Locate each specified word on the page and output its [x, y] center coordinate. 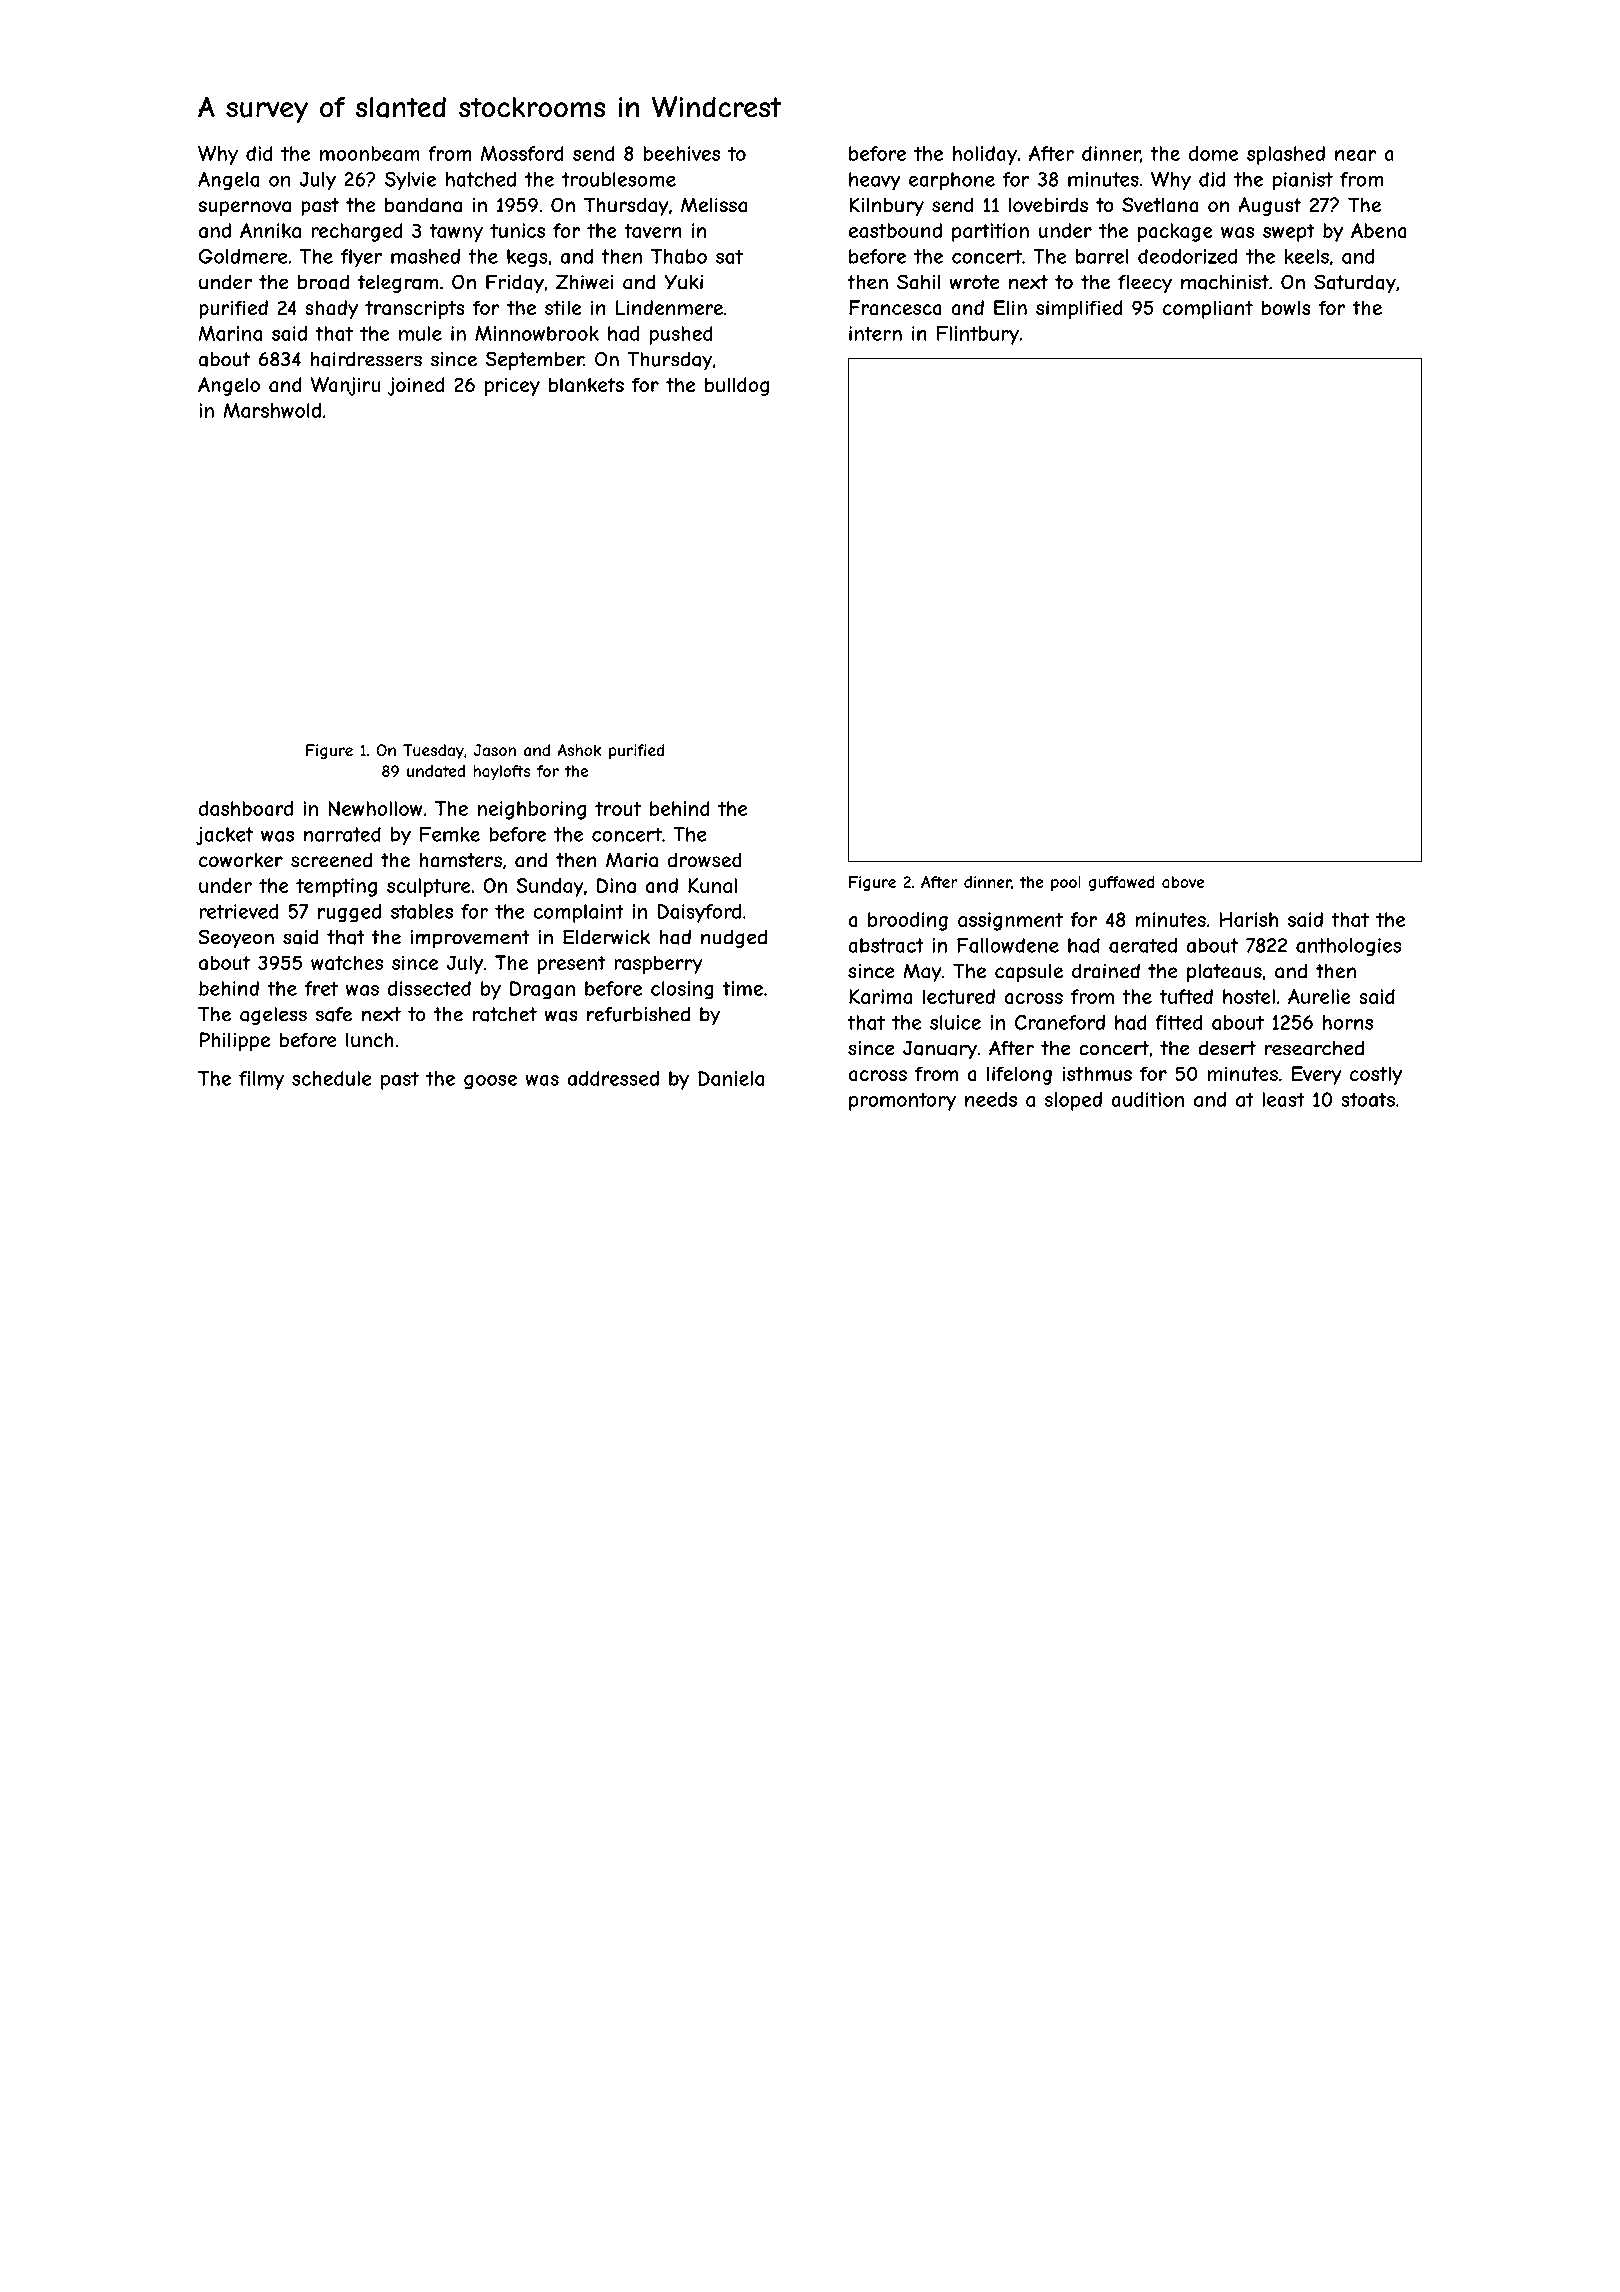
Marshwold [272, 410]
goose [490, 1082]
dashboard [246, 808]
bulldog [737, 386]
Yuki [683, 282]
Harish [1248, 919]
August [1270, 206]
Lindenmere [669, 307]
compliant [1208, 309]
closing [682, 990]
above [1183, 882]
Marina [230, 333]
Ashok [579, 750]
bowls [1286, 307]
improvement [470, 939]
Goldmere [243, 256]
